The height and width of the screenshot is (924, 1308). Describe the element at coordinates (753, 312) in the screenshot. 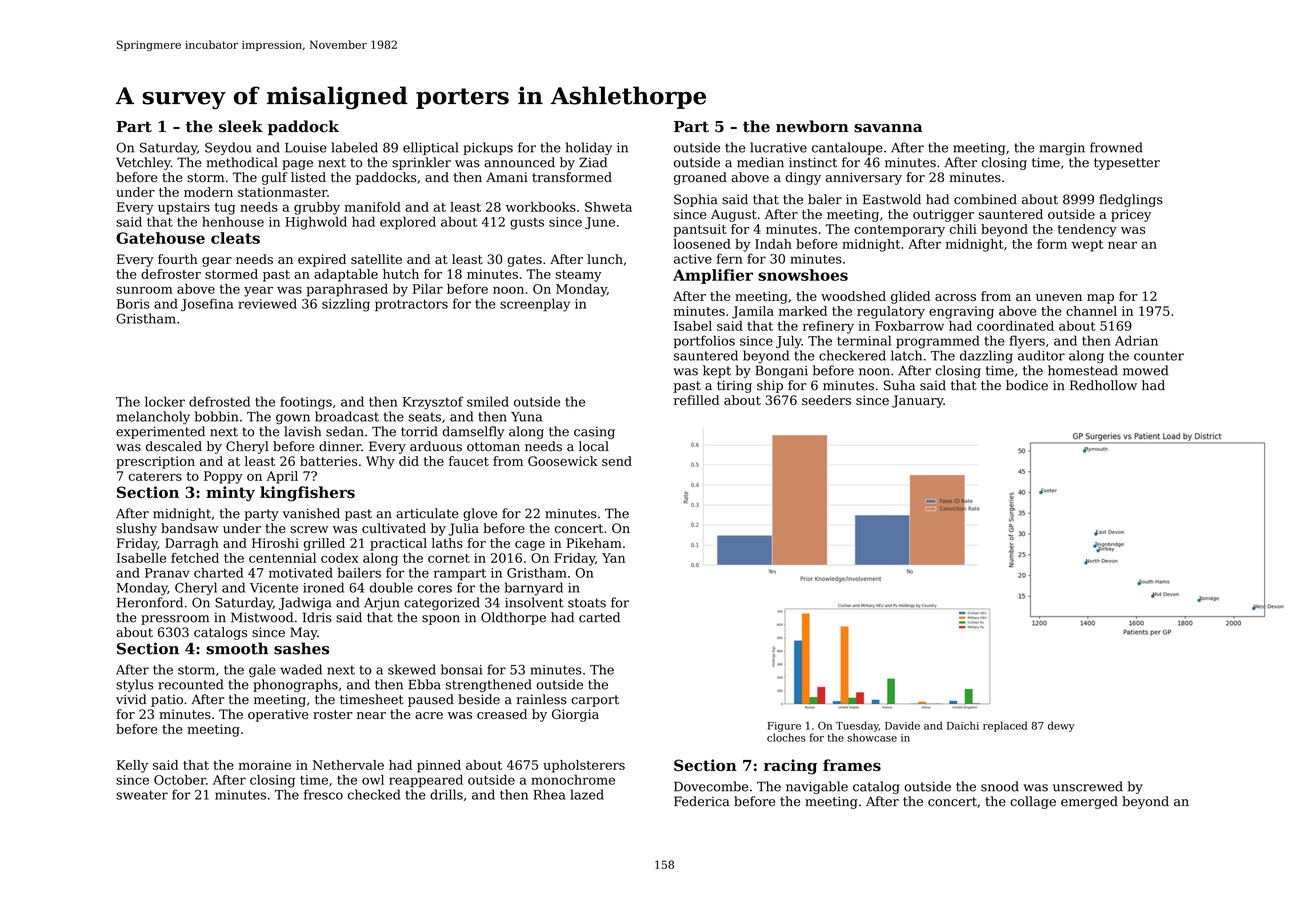

I see `Jamila` at that location.
